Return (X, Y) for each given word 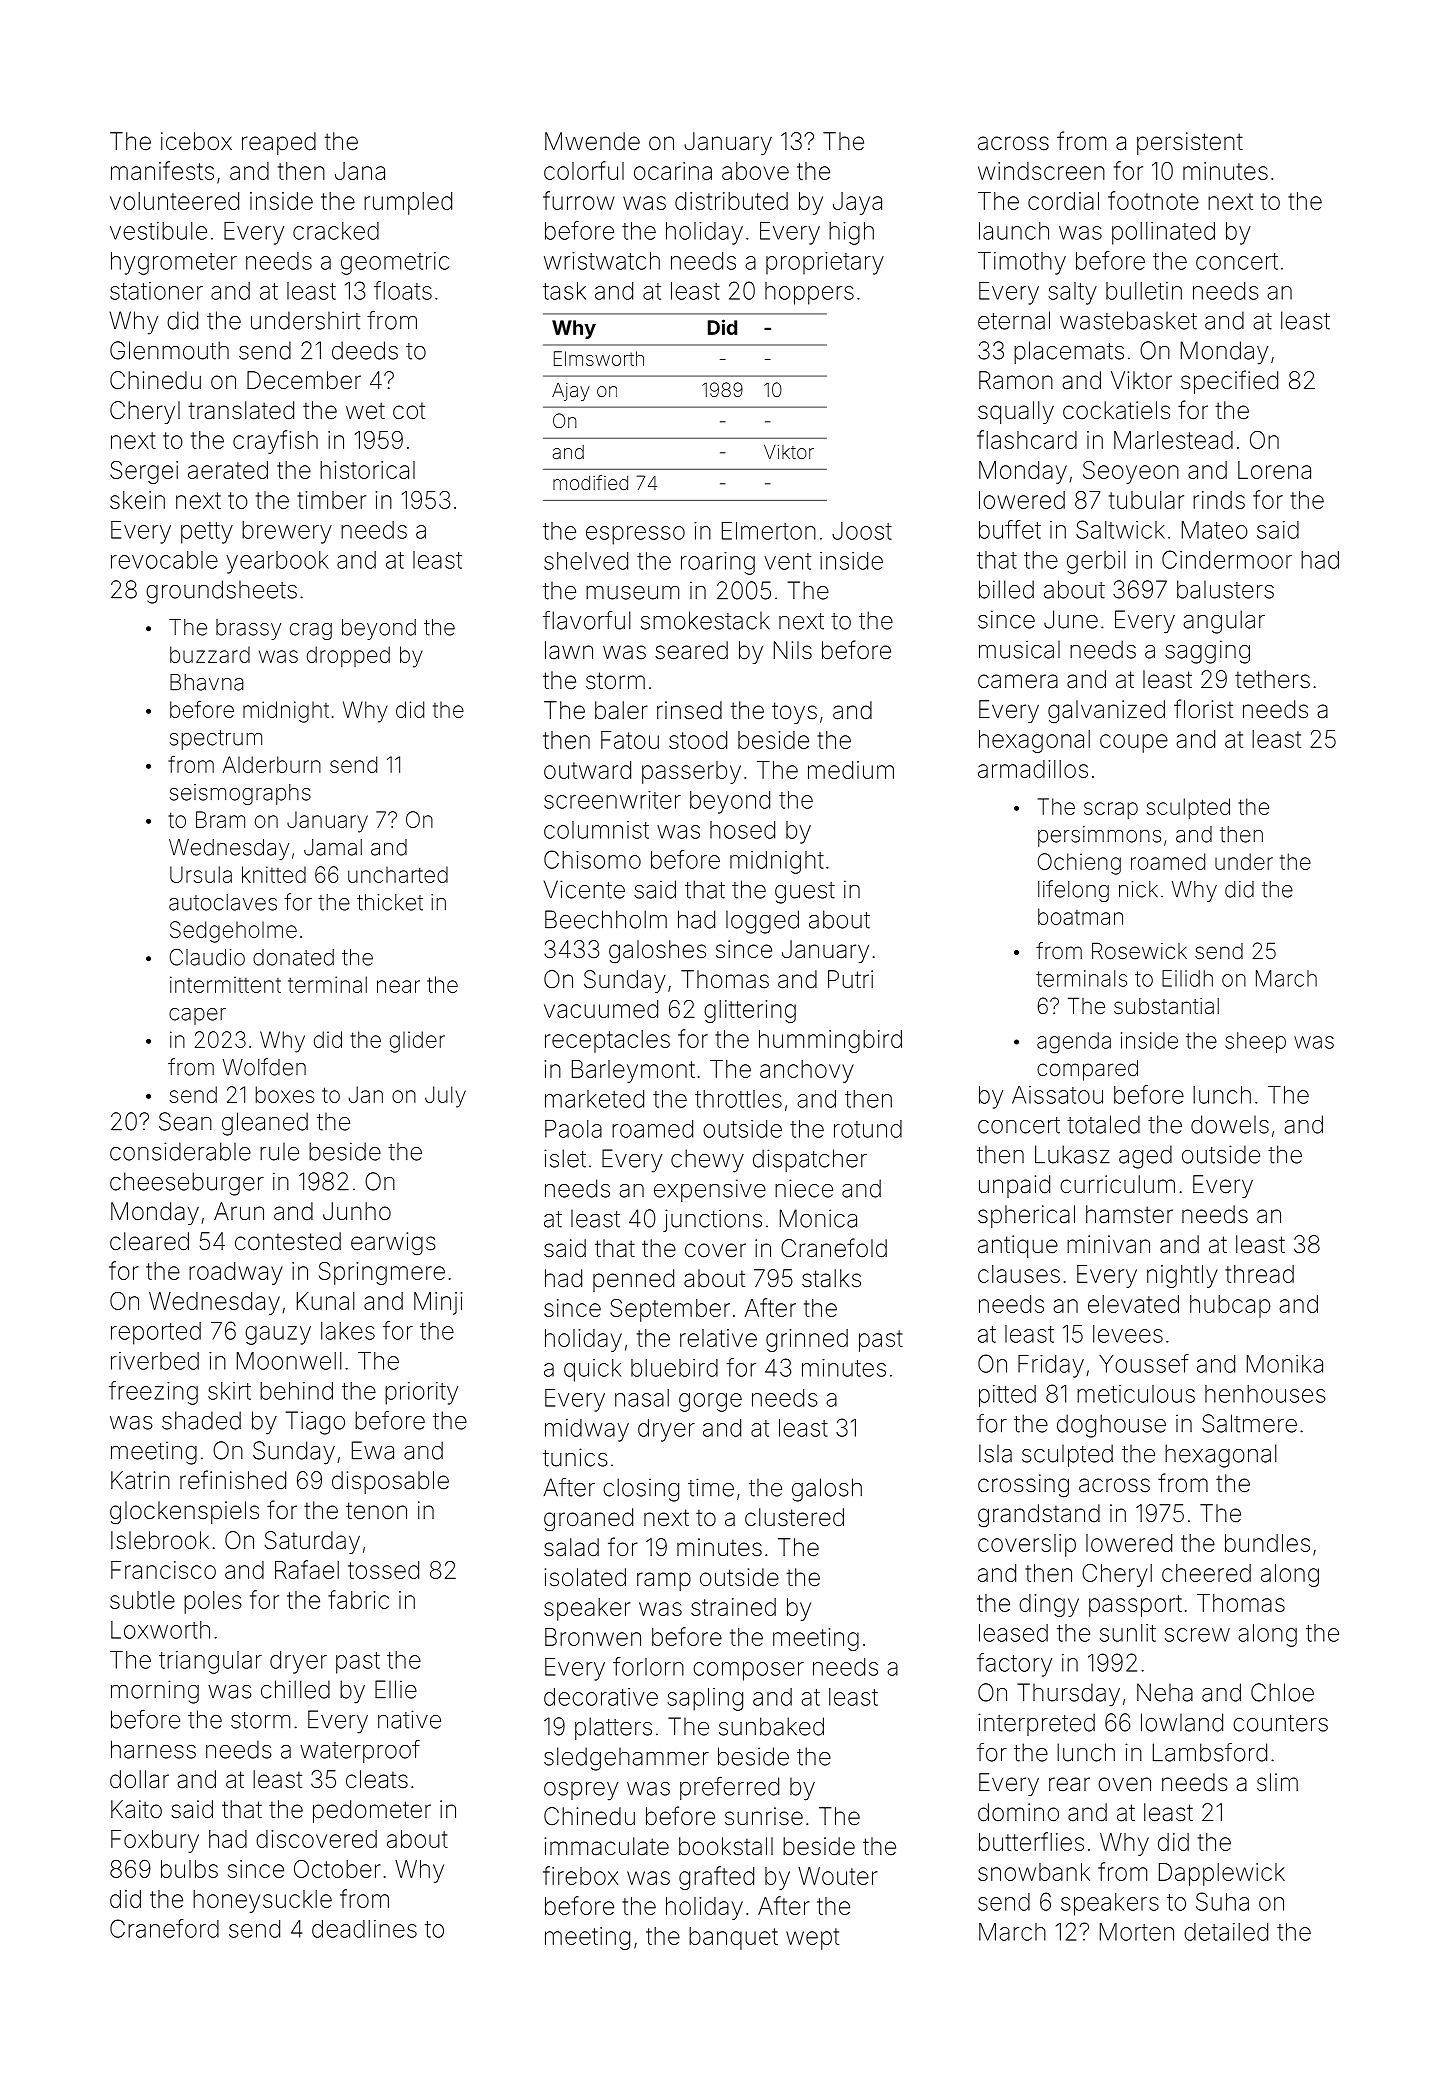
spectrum (216, 740)
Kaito (136, 1809)
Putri (850, 979)
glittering (750, 1011)
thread (1259, 1274)
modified (590, 482)
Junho (357, 1211)
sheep (1255, 1042)
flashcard (1027, 439)
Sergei (144, 472)
